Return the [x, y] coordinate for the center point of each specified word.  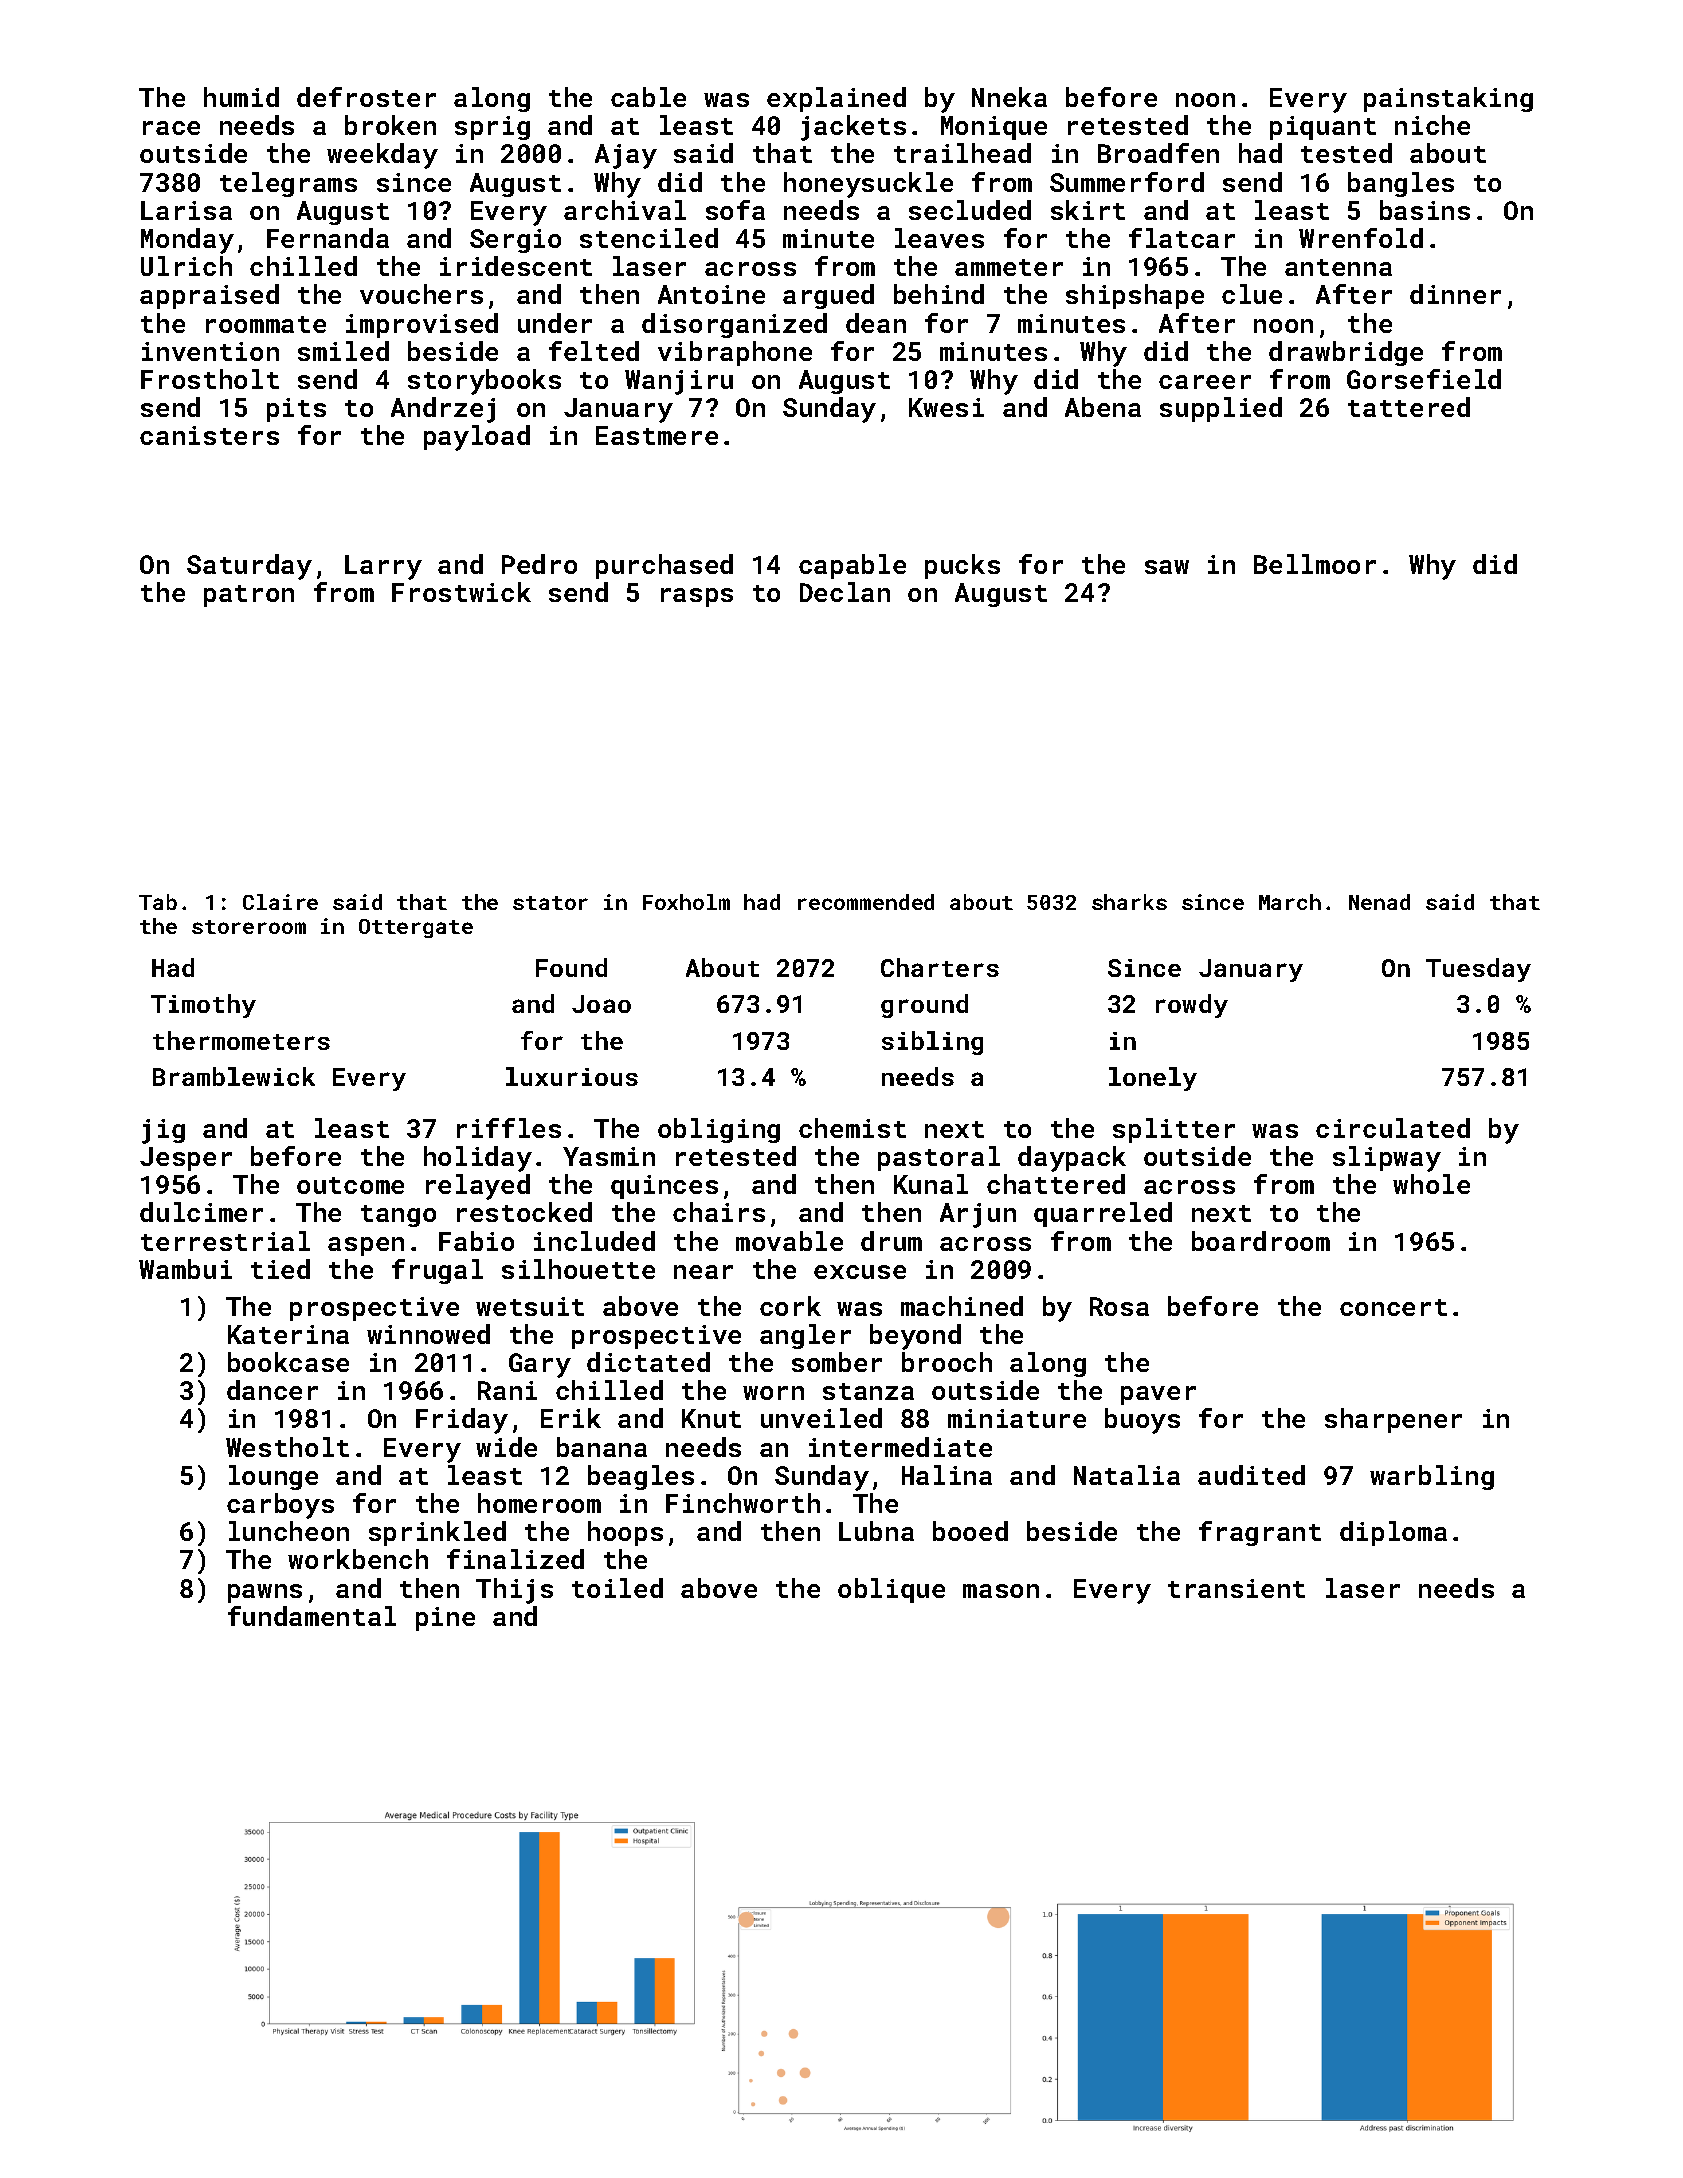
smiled [343, 351]
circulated [1393, 1128]
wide [506, 1447]
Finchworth [743, 1503]
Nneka [1009, 97]
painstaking [1448, 99]
